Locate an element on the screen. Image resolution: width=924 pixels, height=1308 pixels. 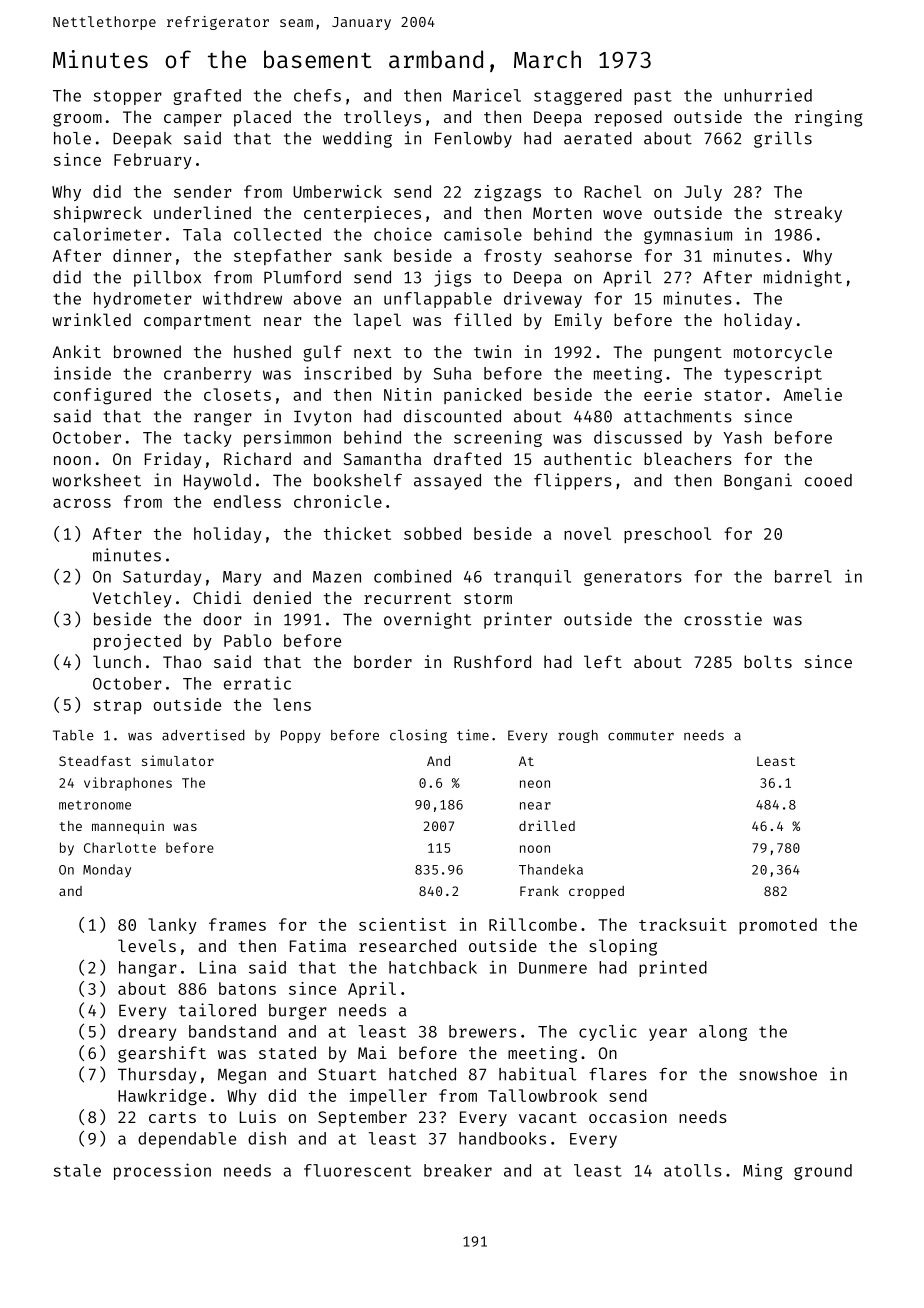
along is located at coordinates (723, 1033).
